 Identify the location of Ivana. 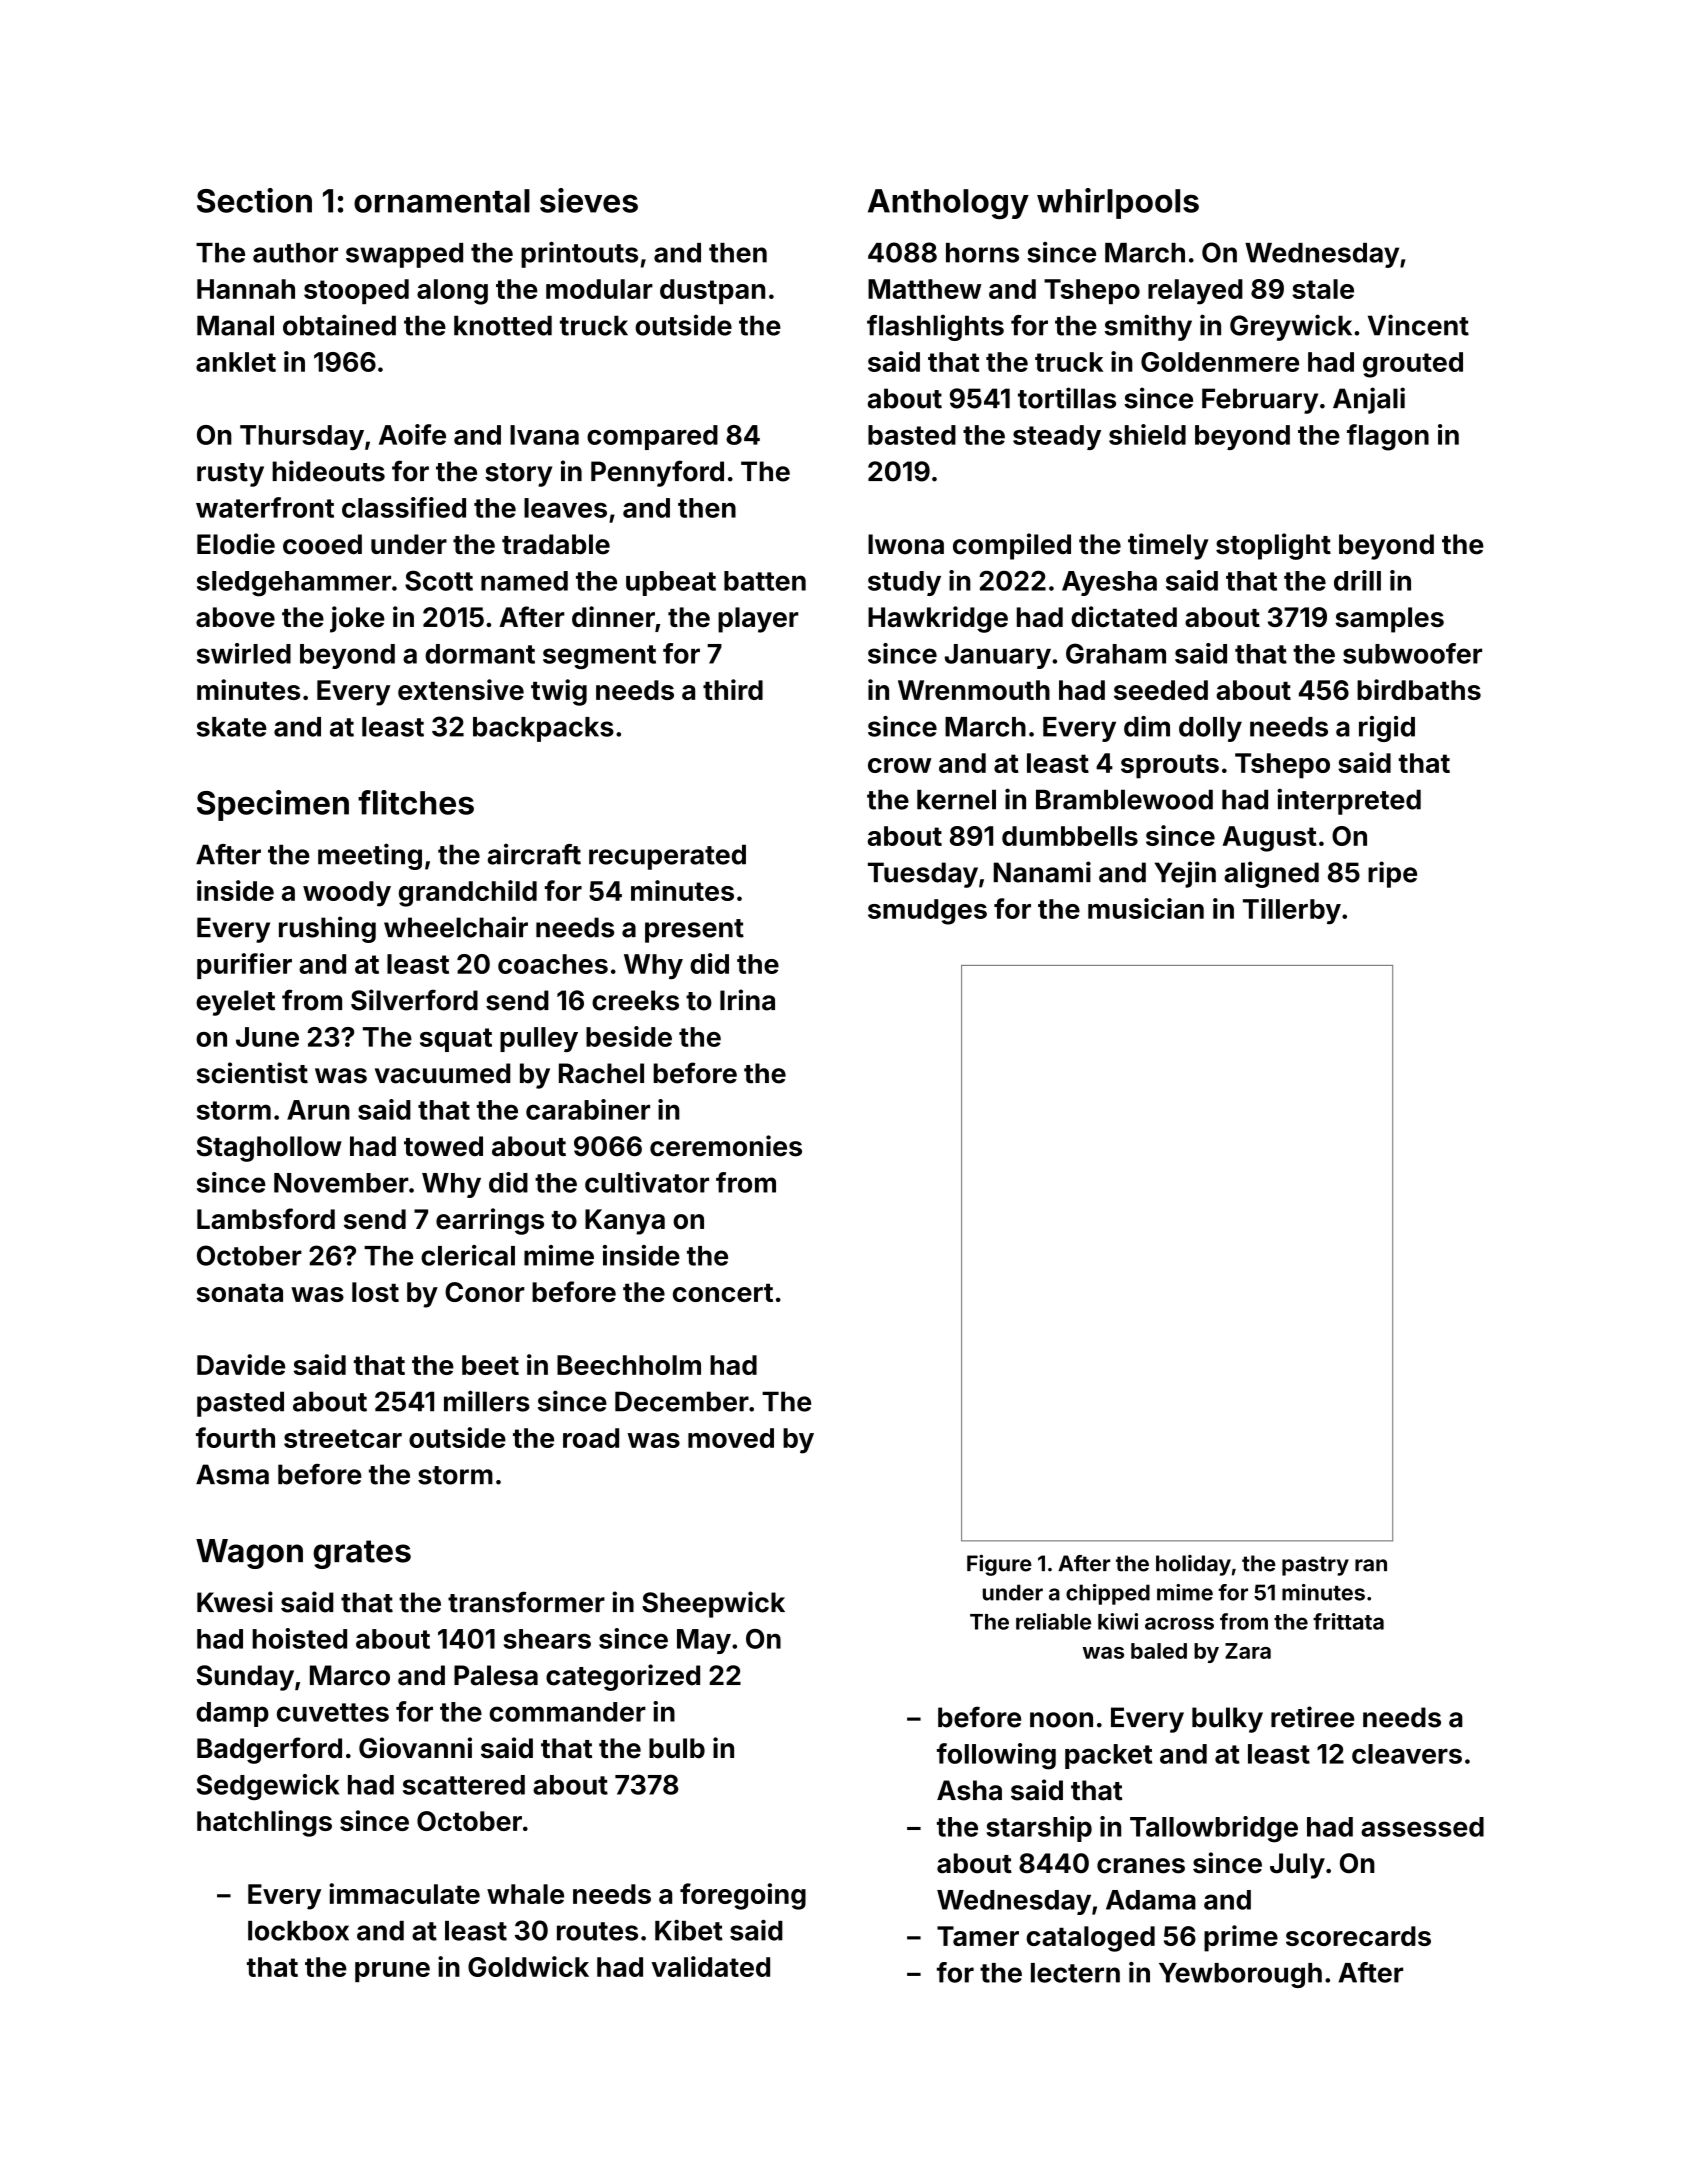
(544, 435).
